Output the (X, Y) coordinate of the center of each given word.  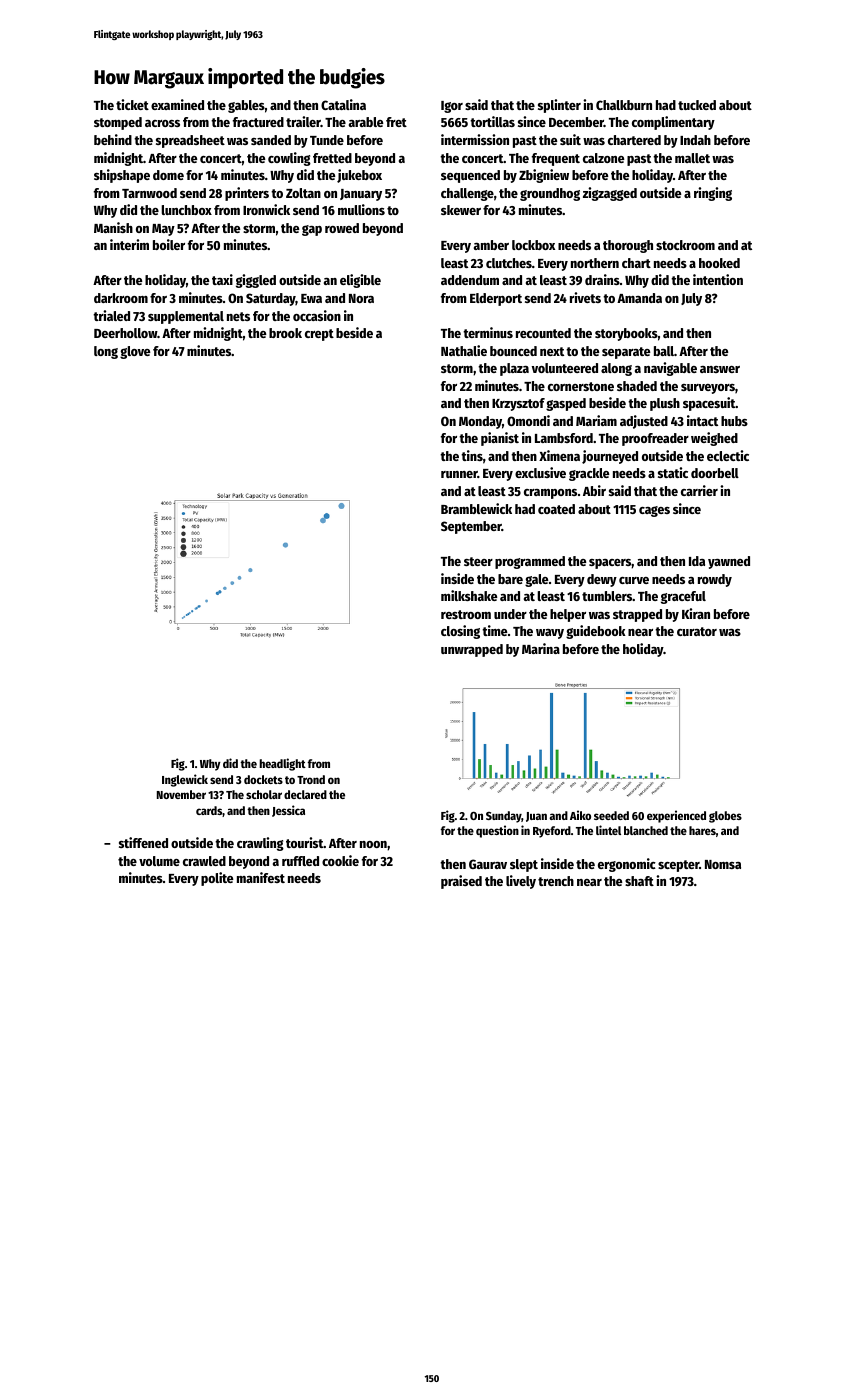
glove (135, 352)
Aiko (580, 815)
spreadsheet (190, 141)
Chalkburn (624, 105)
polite (217, 879)
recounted (543, 333)
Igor (452, 107)
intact (702, 420)
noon (373, 844)
